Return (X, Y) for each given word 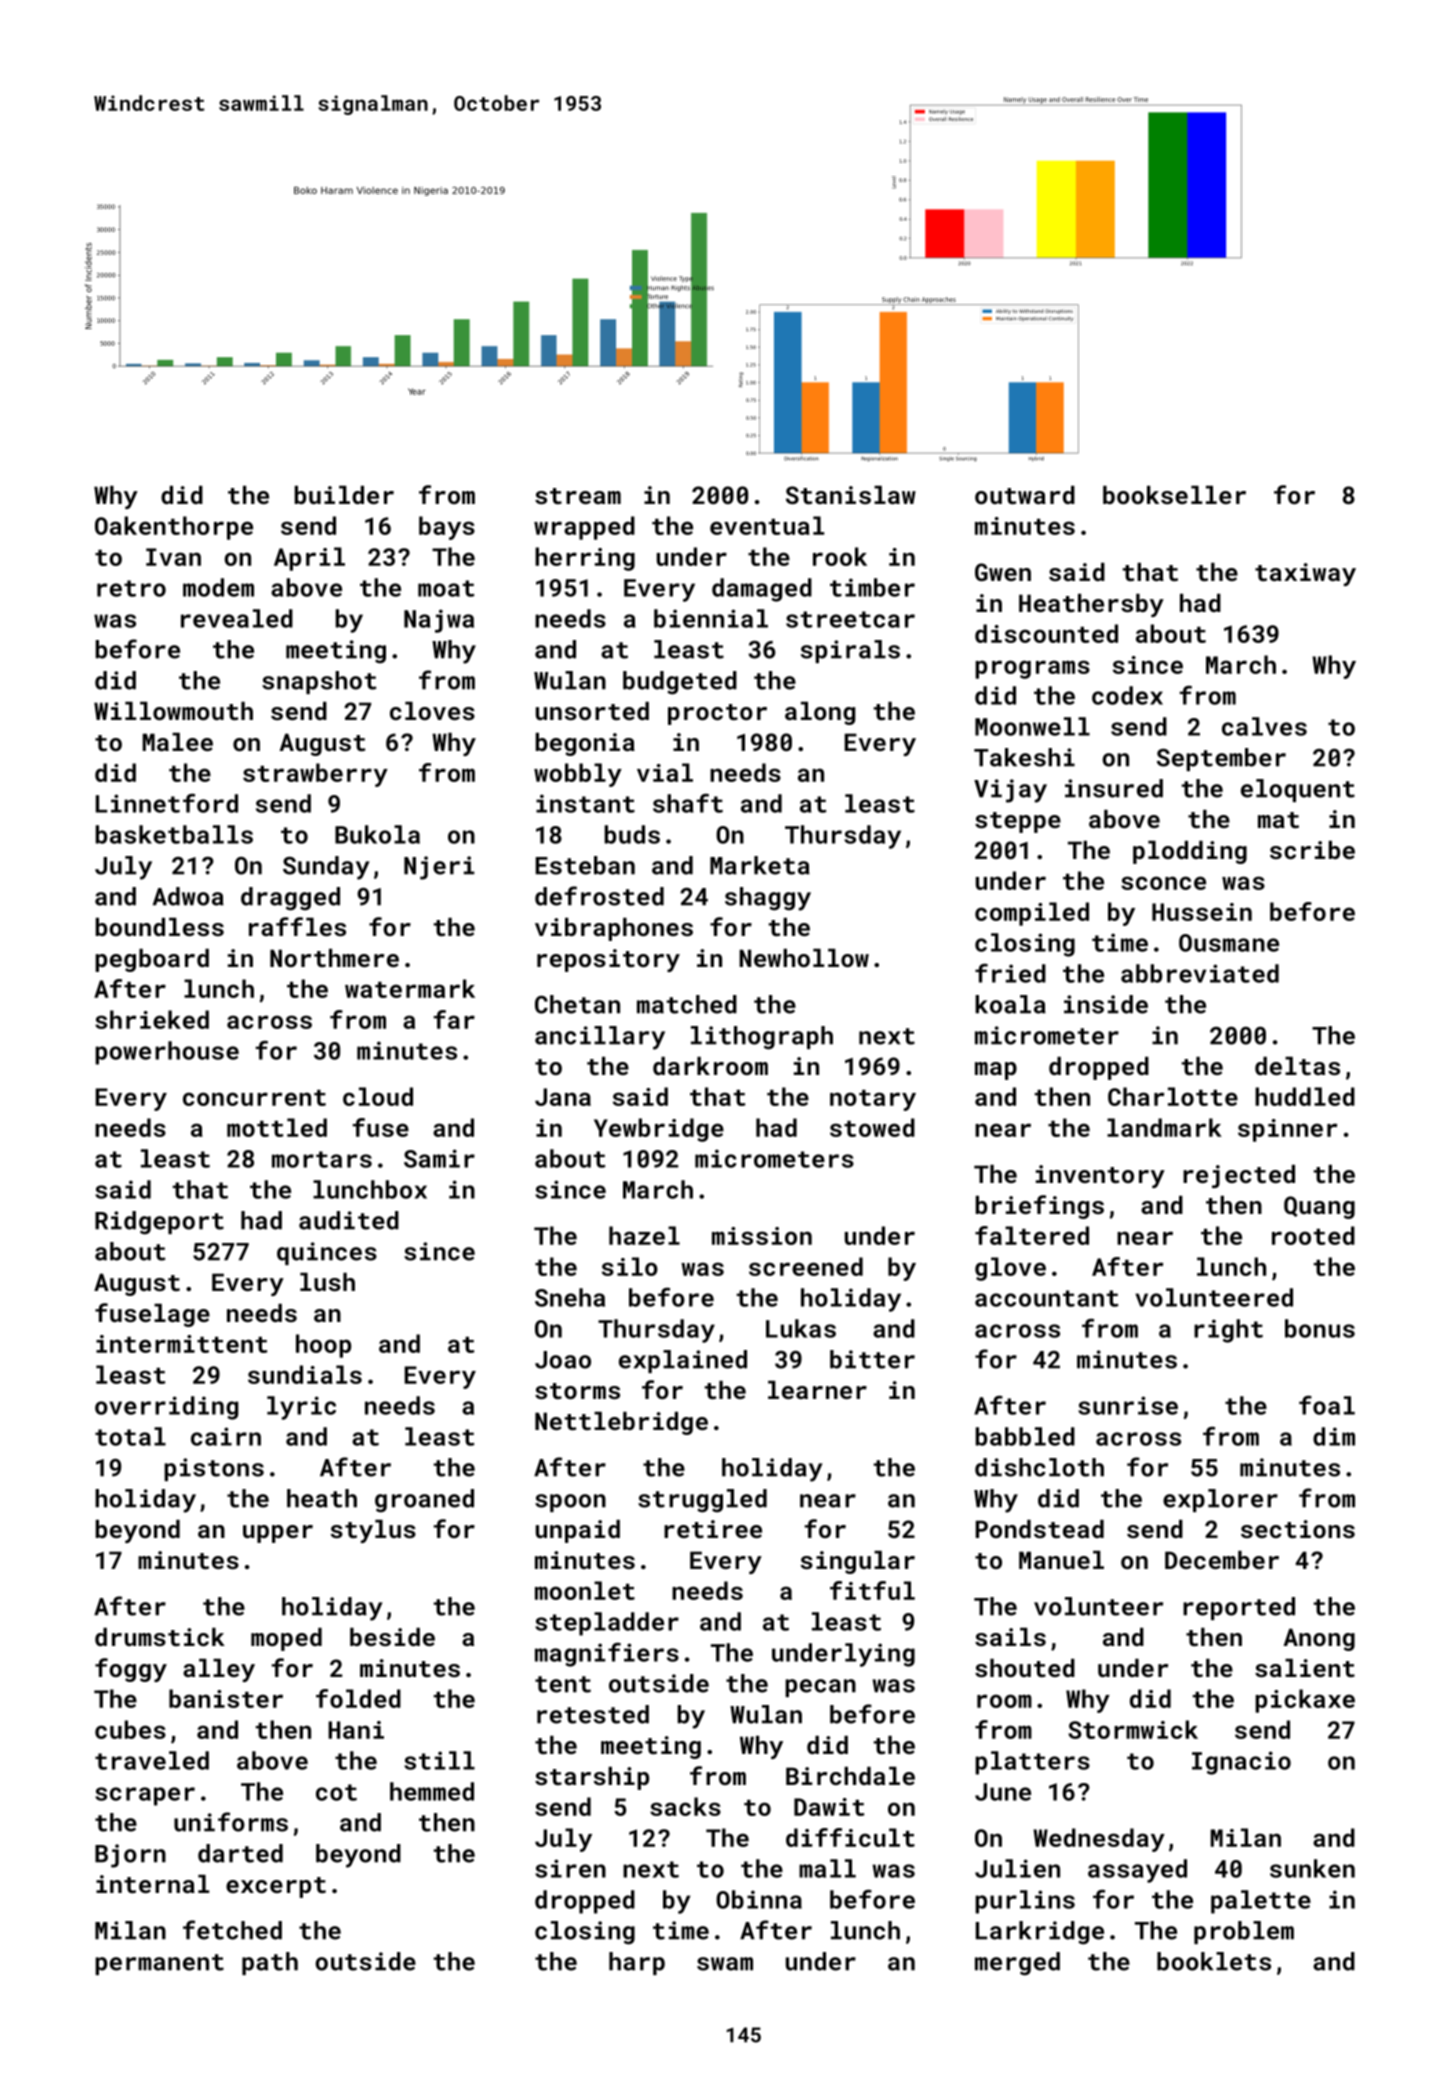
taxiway (1305, 574)
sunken (1312, 1868)
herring (585, 559)
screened (806, 1266)
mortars (322, 1159)
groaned (424, 1501)
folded (358, 1698)
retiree (713, 1529)
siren (570, 1868)
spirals (850, 651)
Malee (178, 742)
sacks (685, 1806)
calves (1264, 726)
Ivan (173, 557)
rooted (1313, 1235)
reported (1239, 1608)
